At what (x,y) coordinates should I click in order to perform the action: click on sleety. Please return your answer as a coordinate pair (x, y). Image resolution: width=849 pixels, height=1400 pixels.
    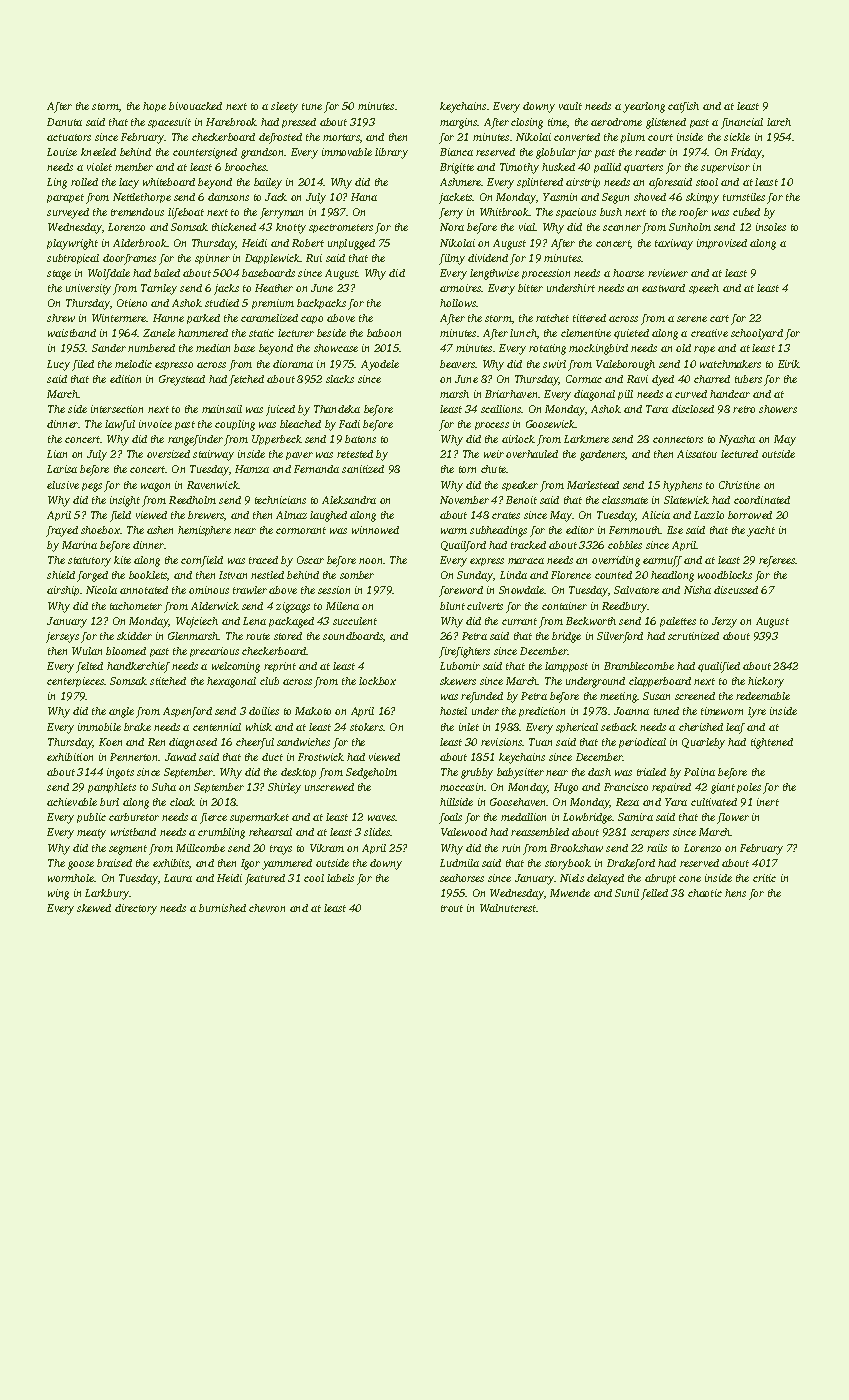
    Looking at the image, I should click on (284, 107).
